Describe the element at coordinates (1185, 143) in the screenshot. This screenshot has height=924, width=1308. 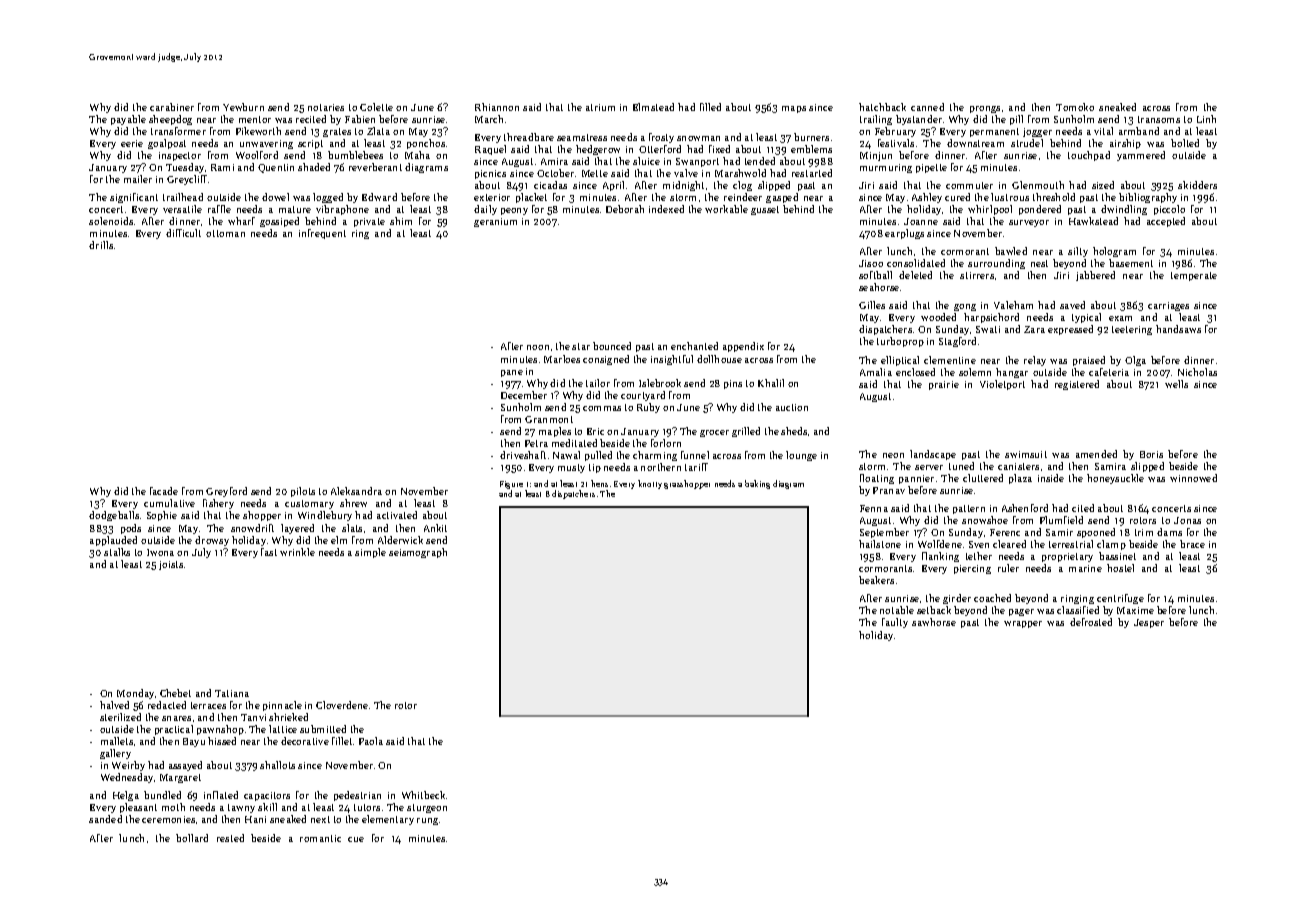
I see `bolted` at that location.
